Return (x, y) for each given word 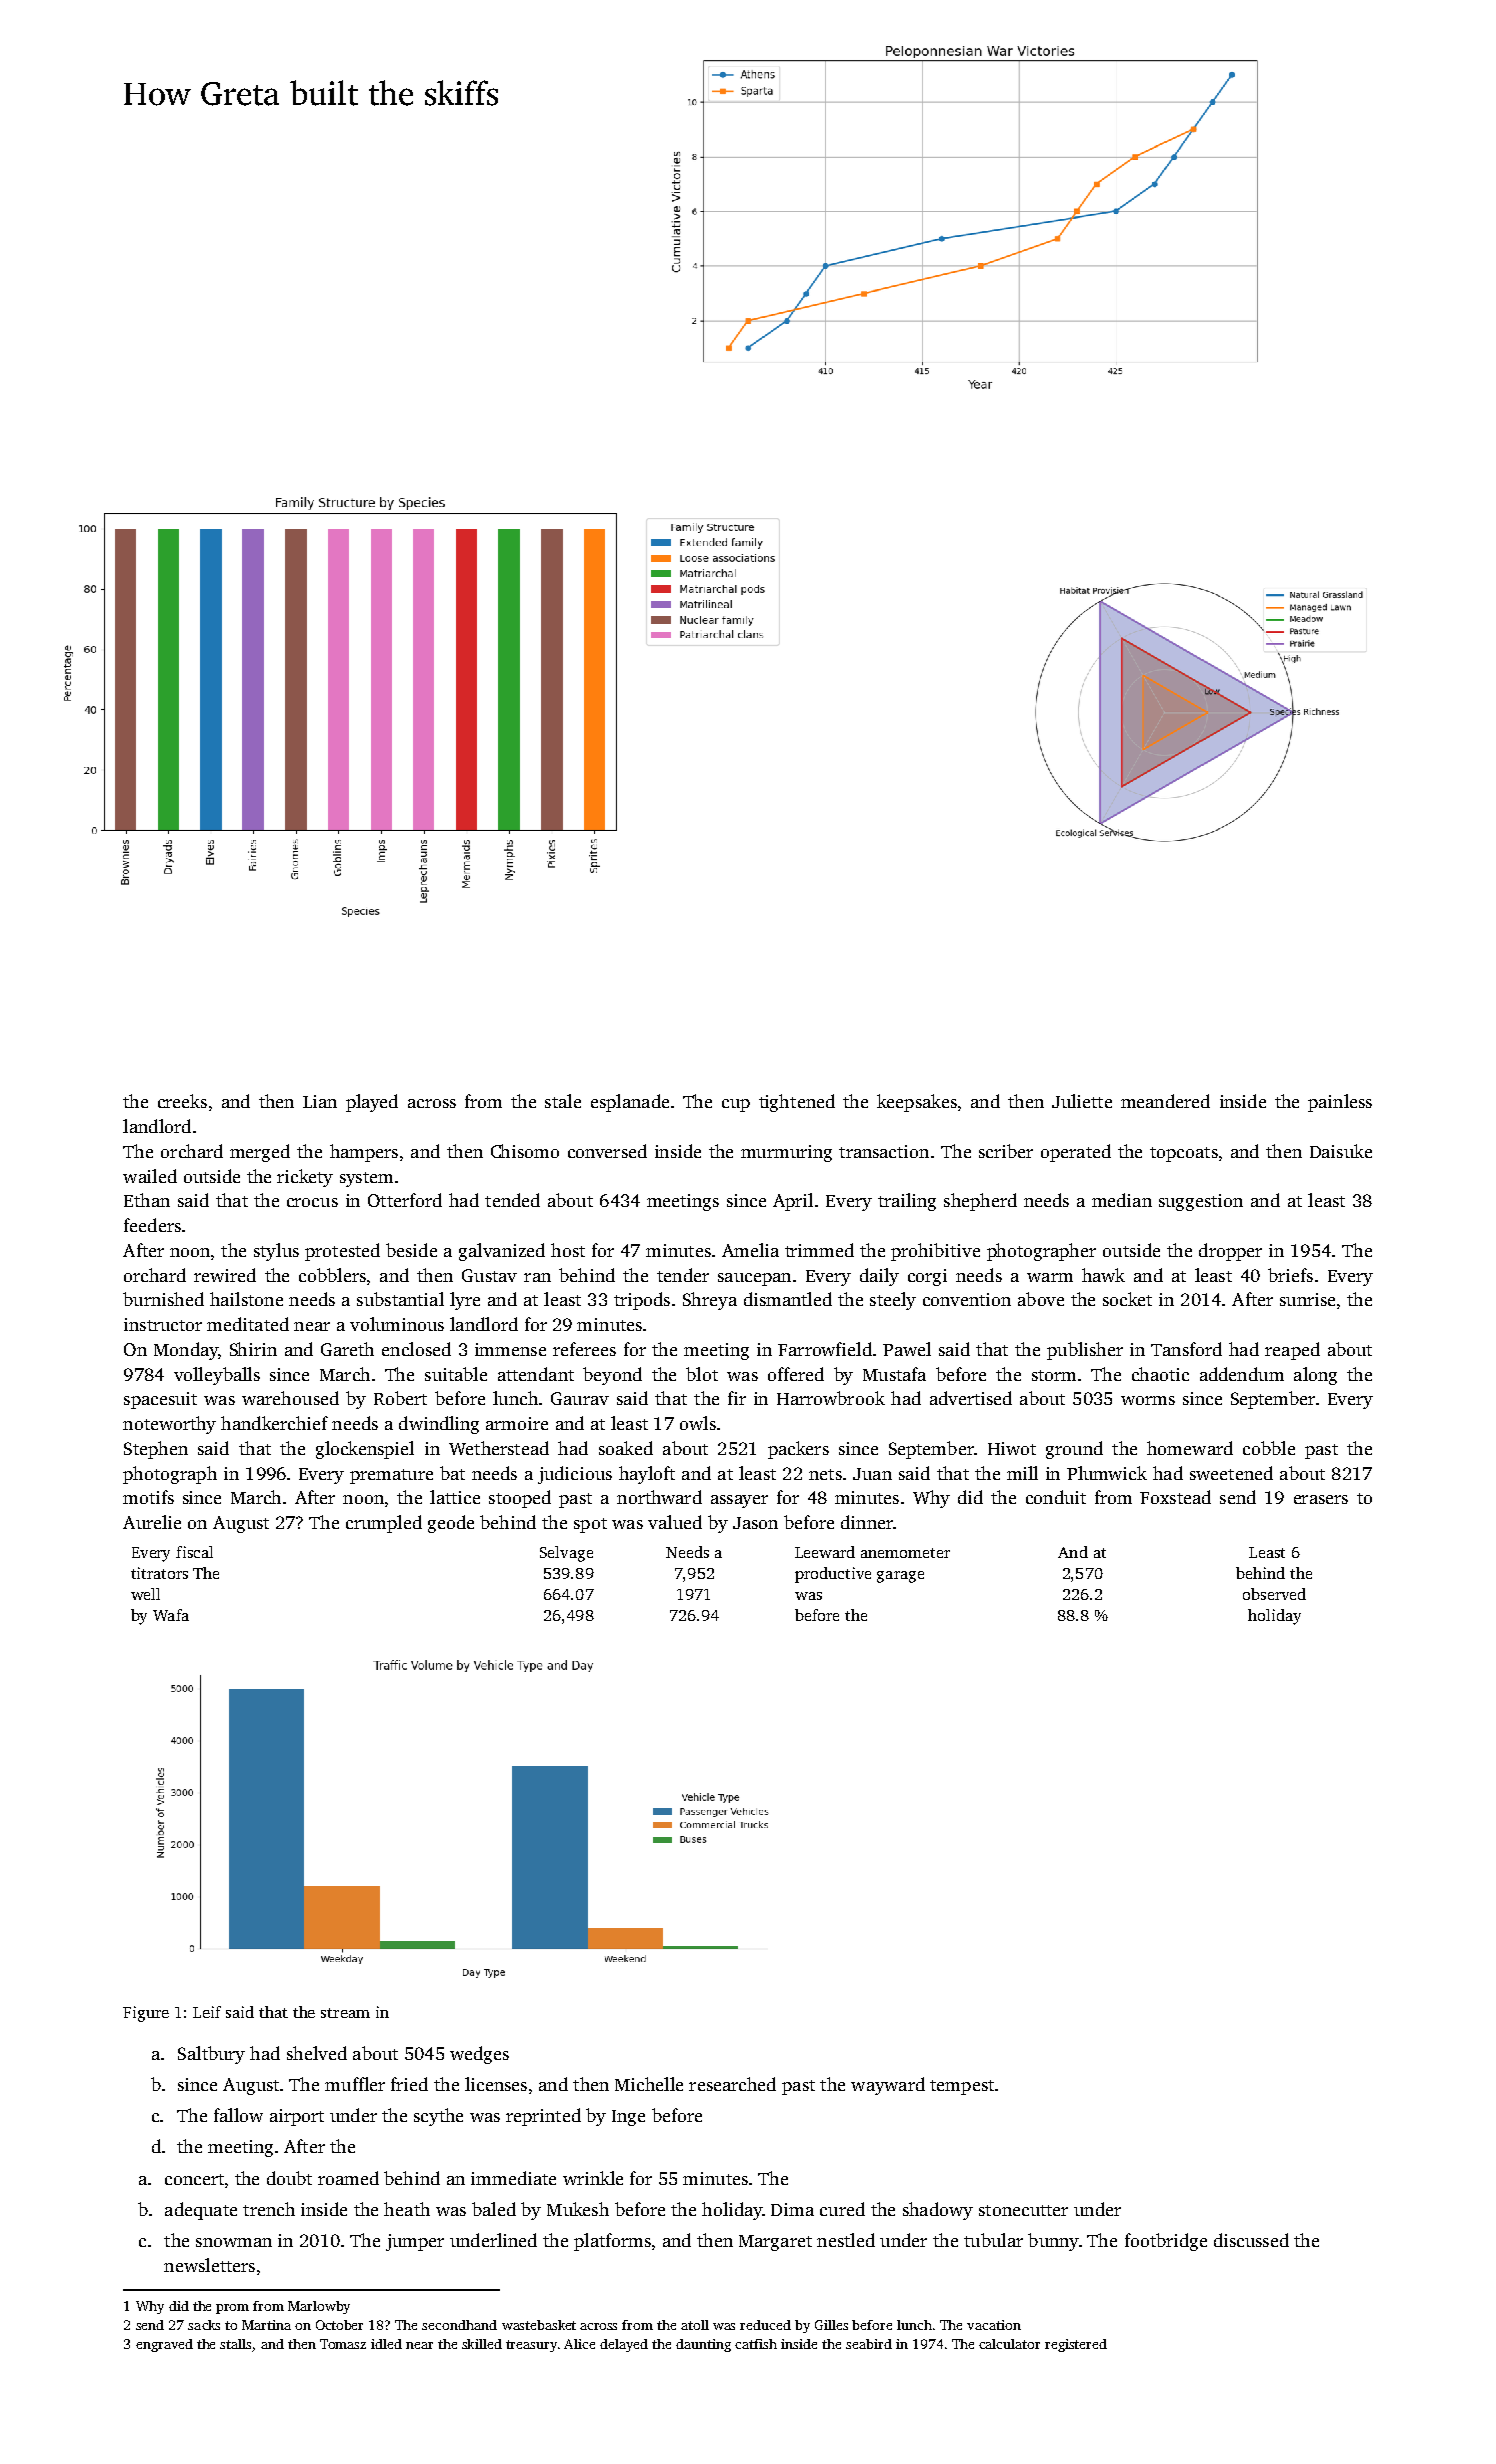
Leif (207, 2012)
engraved (164, 2345)
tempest (962, 2087)
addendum (1242, 1374)
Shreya (710, 1301)
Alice (579, 2344)
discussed (1251, 2240)
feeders (152, 1225)
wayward (888, 2086)
